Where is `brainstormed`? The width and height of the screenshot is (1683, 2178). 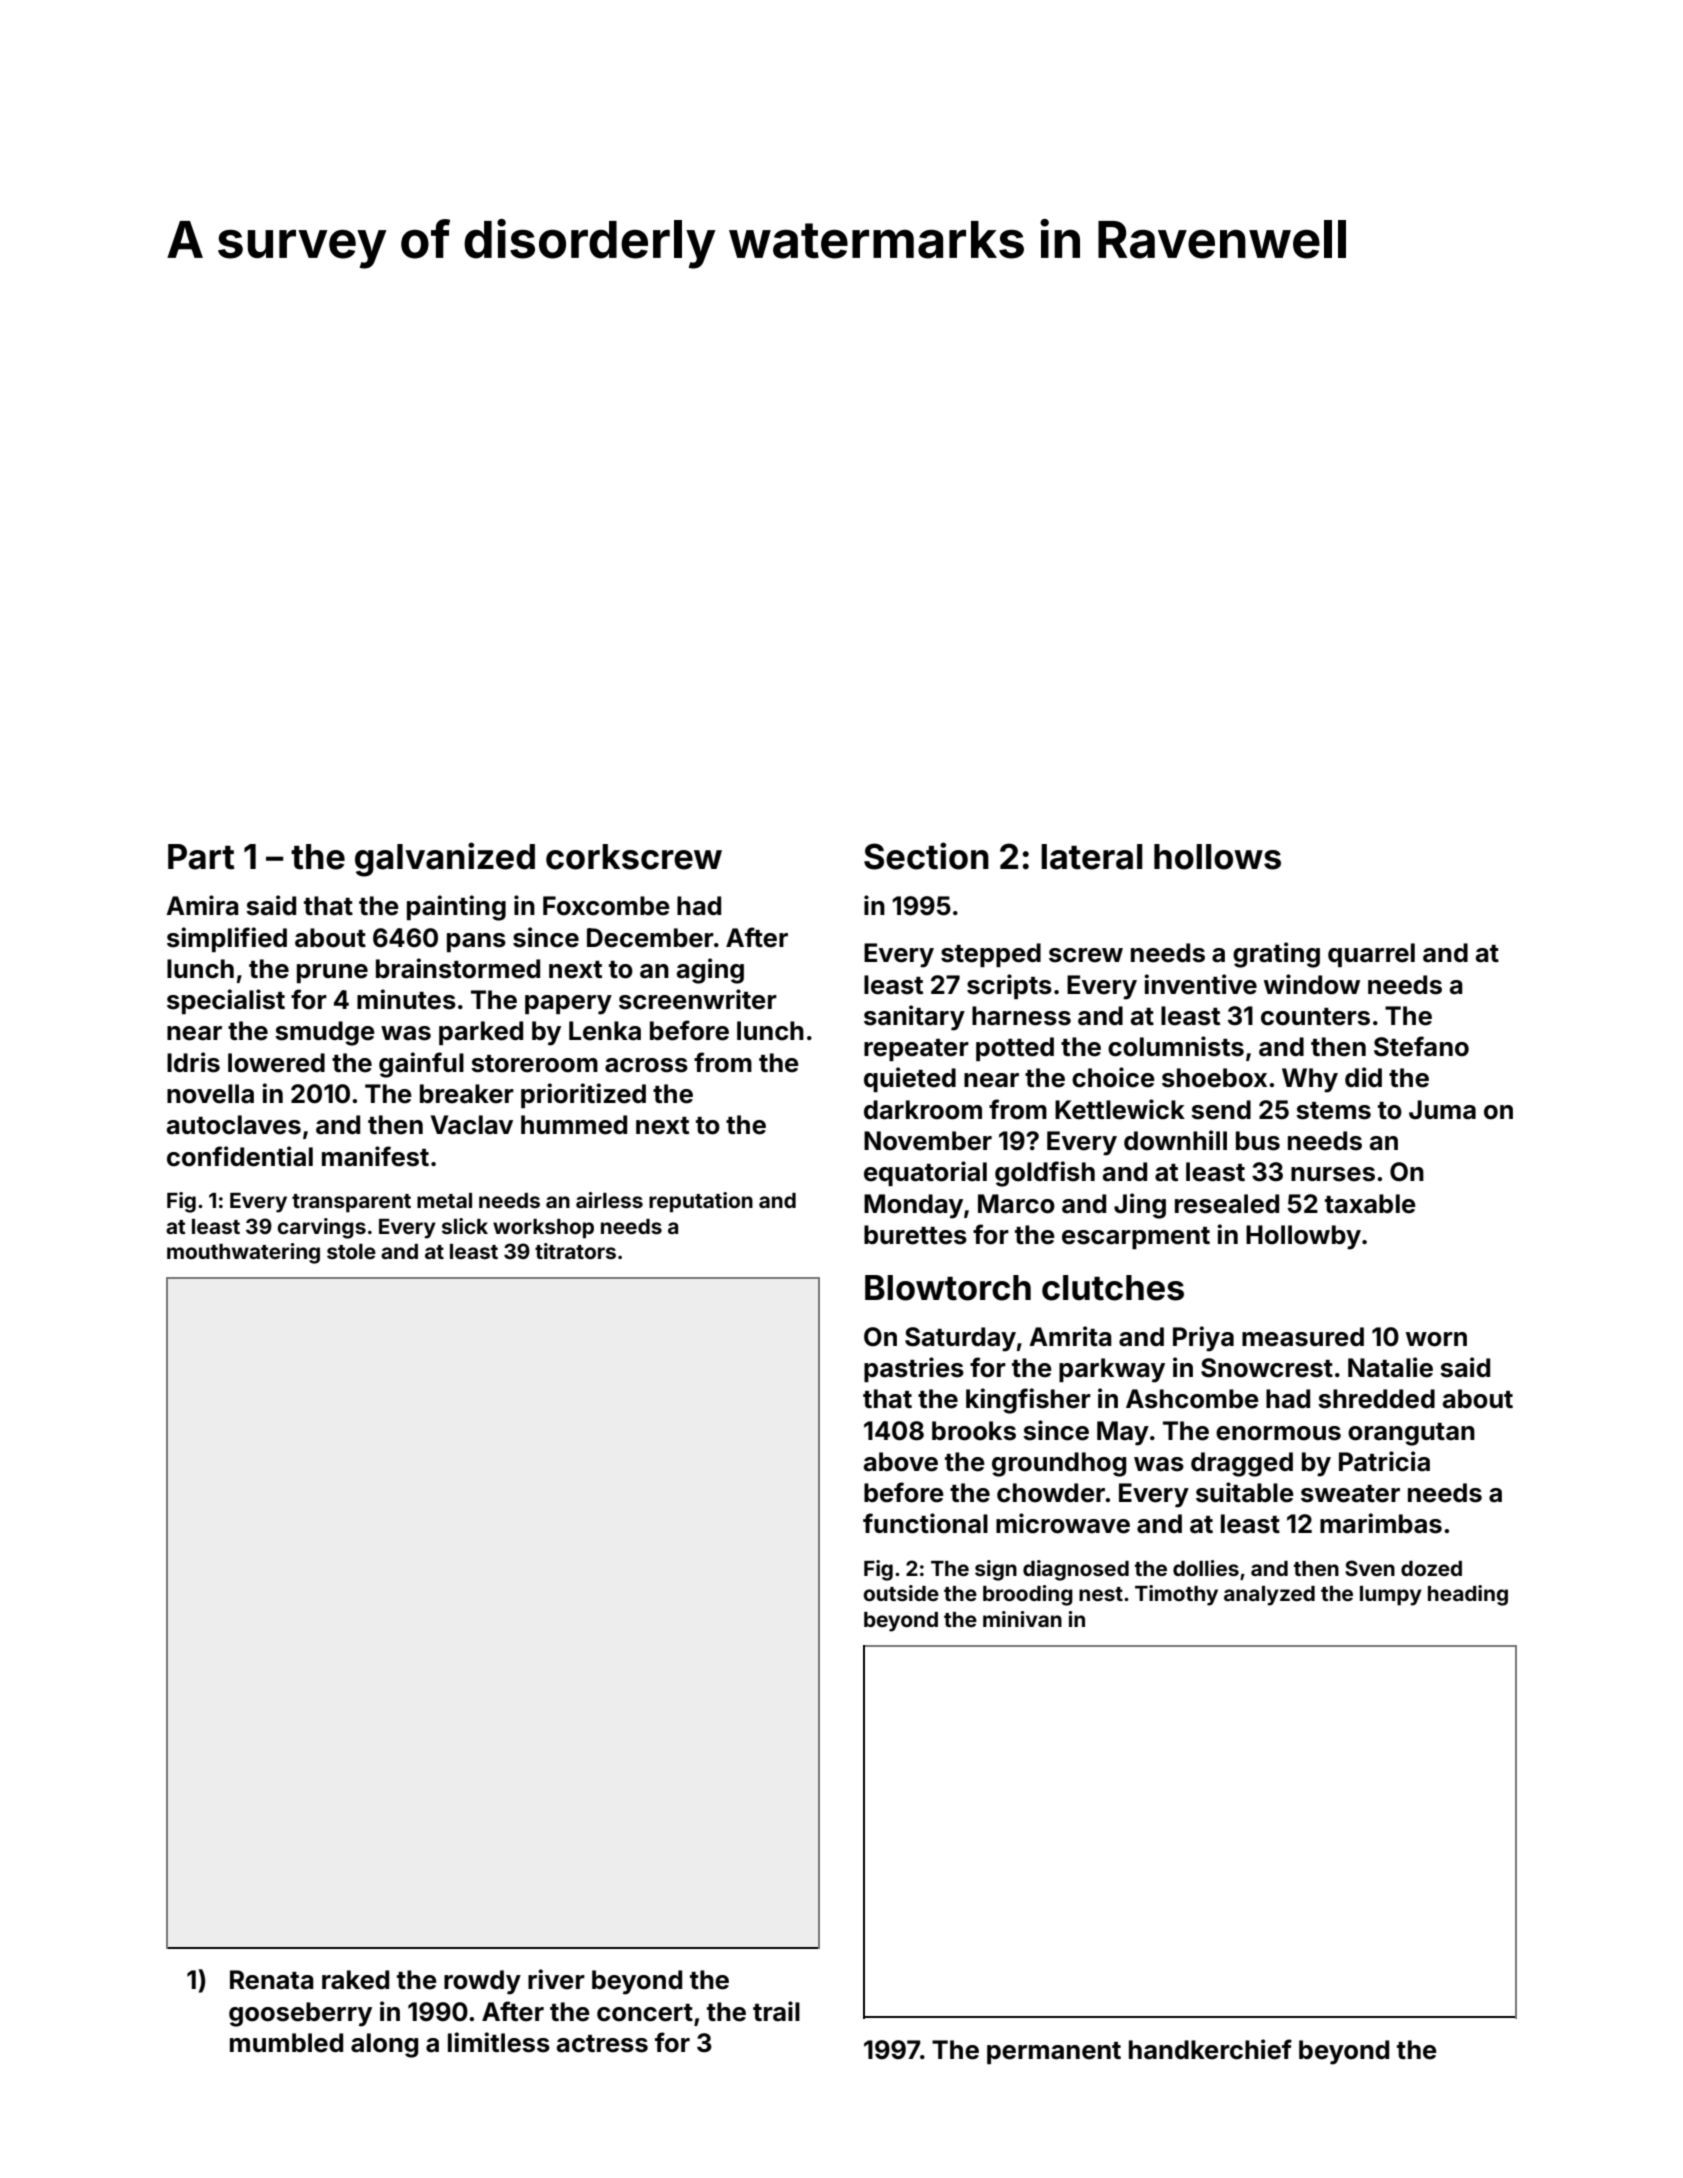
brainstormed is located at coordinates (458, 968).
